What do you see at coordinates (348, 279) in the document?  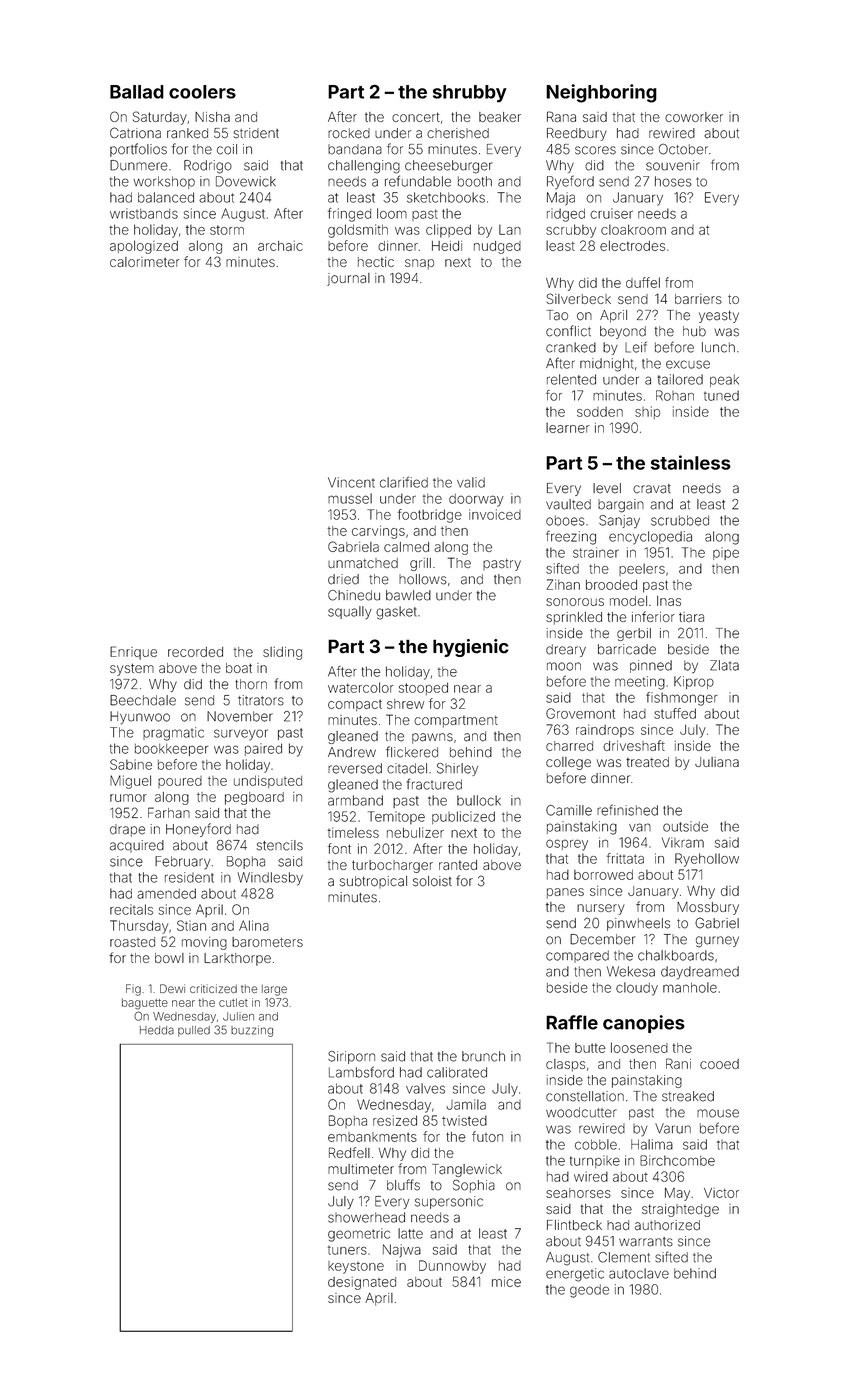 I see `journal` at bounding box center [348, 279].
